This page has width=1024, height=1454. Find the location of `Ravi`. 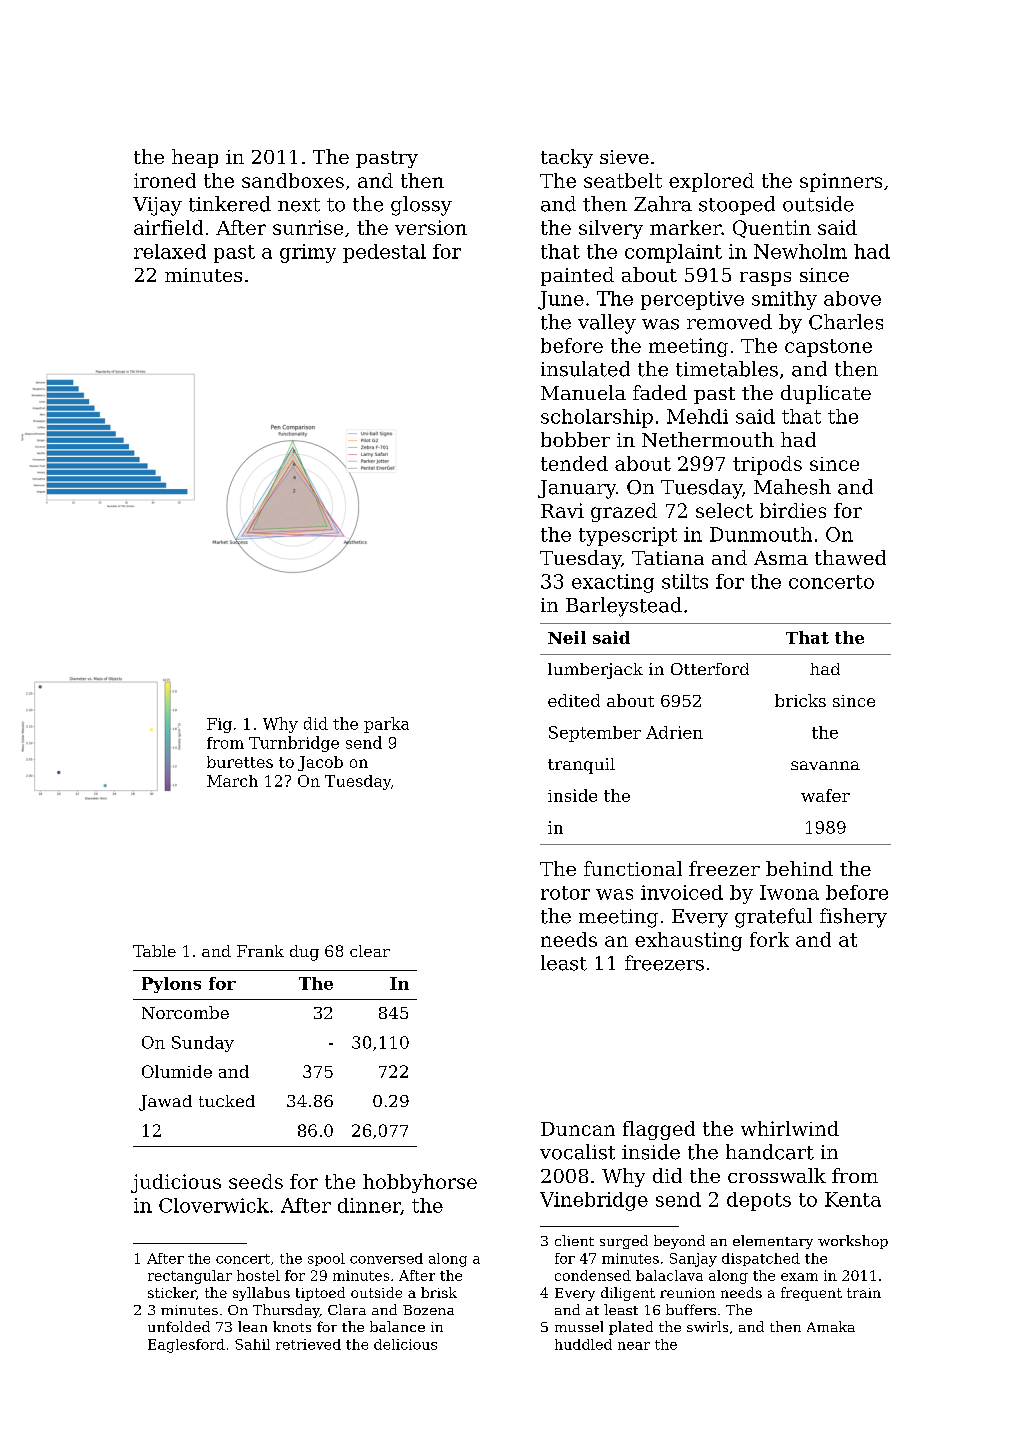

Ravi is located at coordinates (562, 510).
